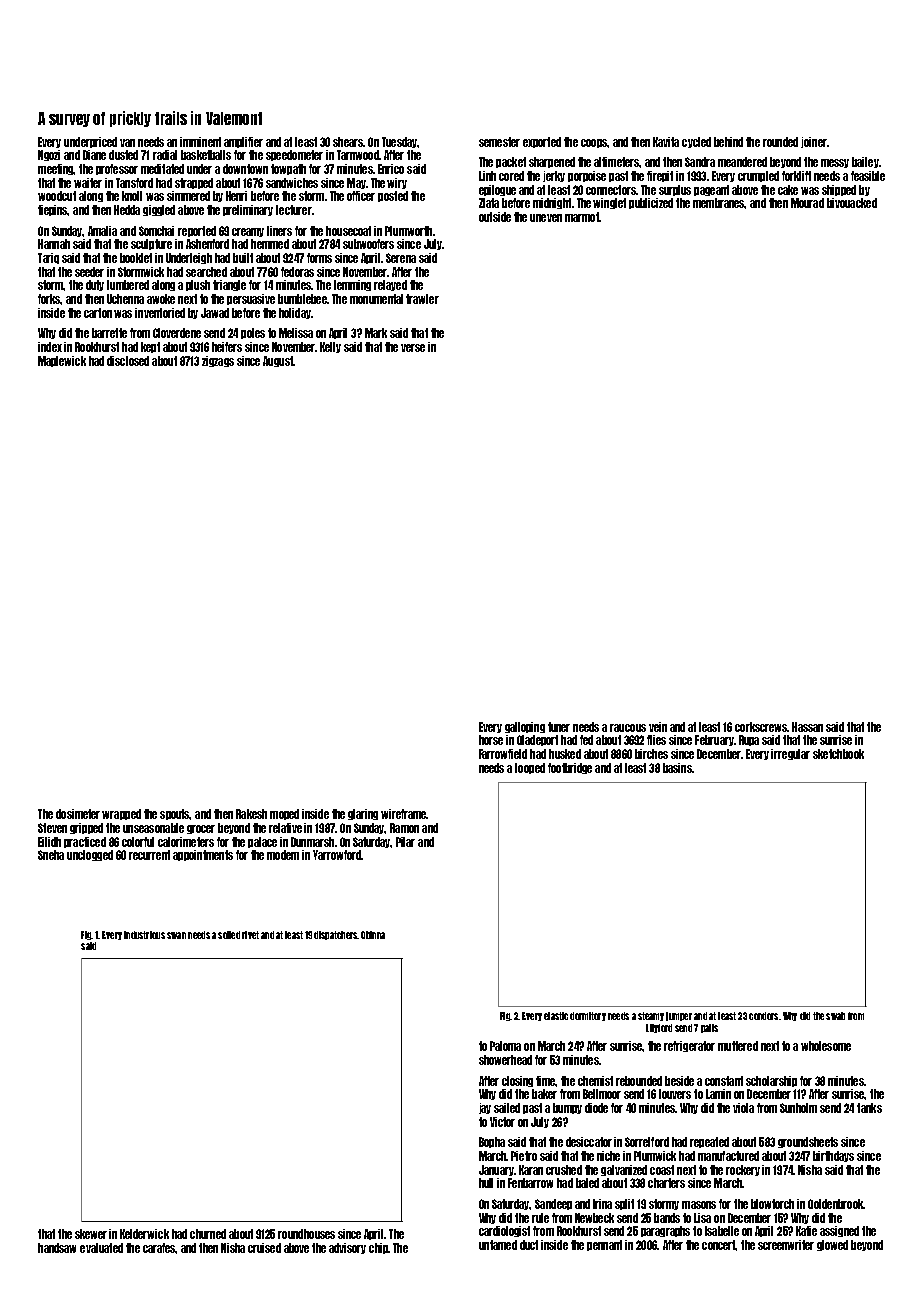  I want to click on Diane, so click(94, 155).
